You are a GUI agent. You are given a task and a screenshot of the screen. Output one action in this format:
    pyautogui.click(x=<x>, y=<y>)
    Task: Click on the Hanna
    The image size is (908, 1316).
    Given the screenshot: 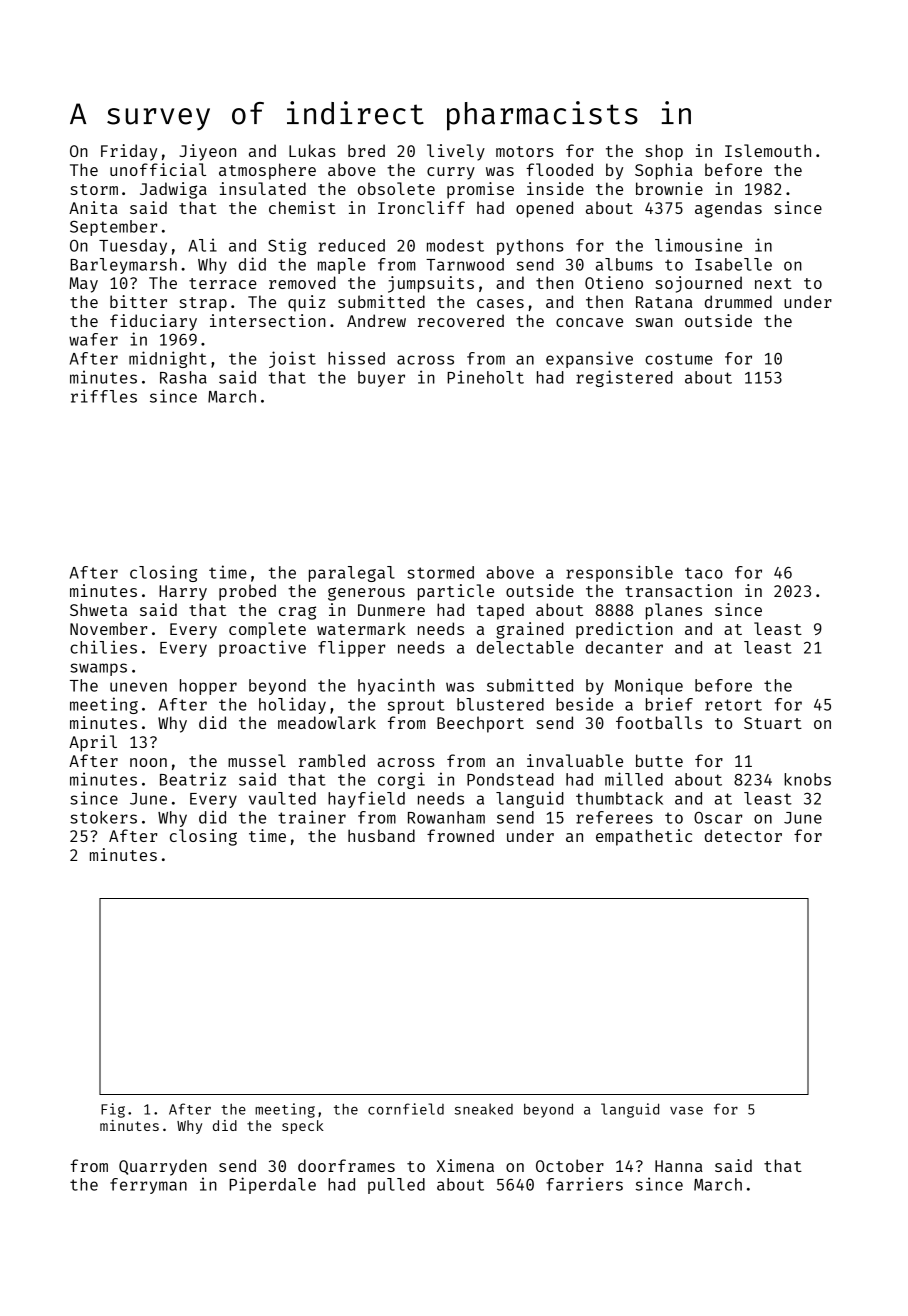 What is the action you would take?
    pyautogui.click(x=679, y=1166)
